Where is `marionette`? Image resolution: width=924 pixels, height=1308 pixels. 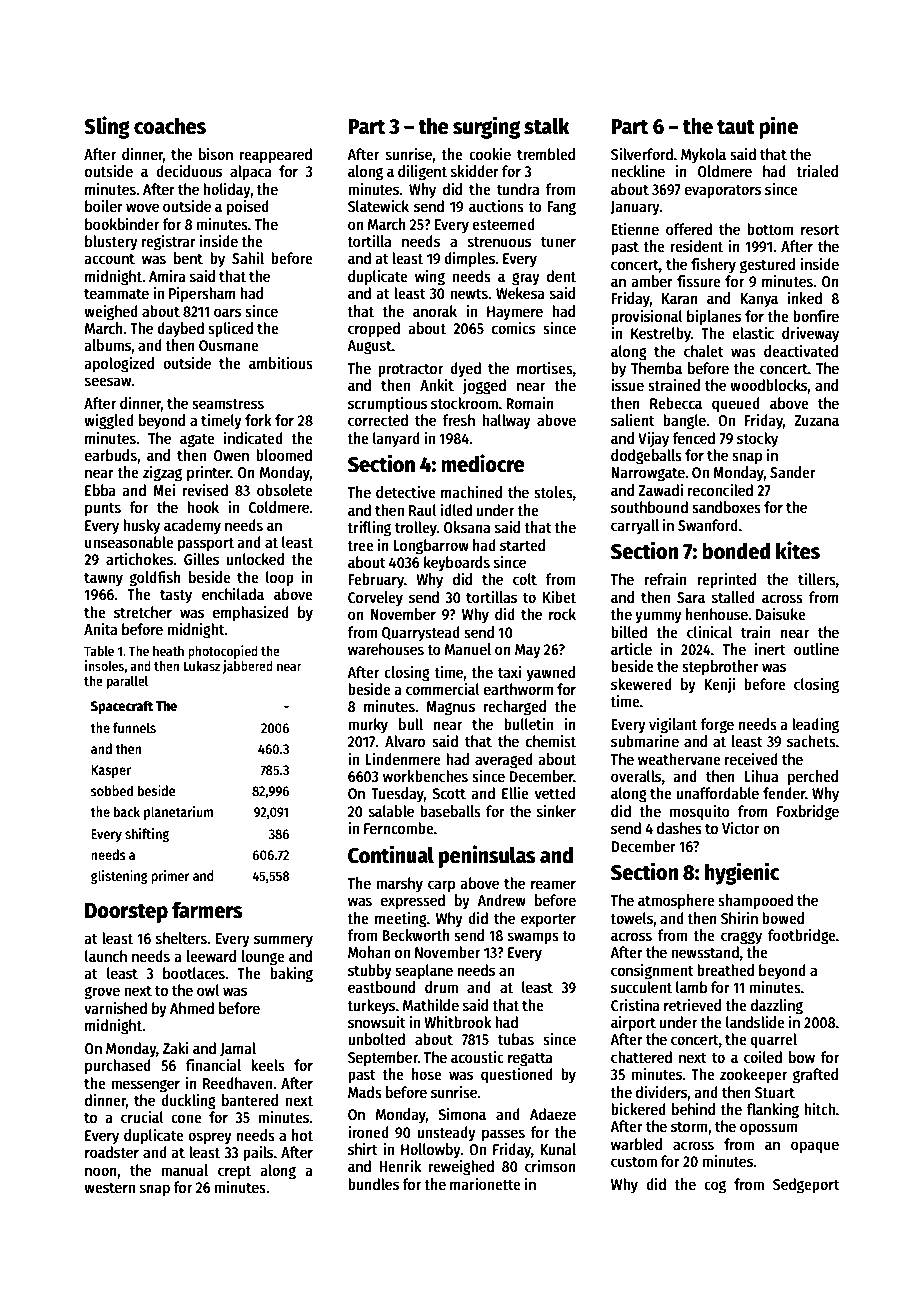
marionette is located at coordinates (485, 1183).
